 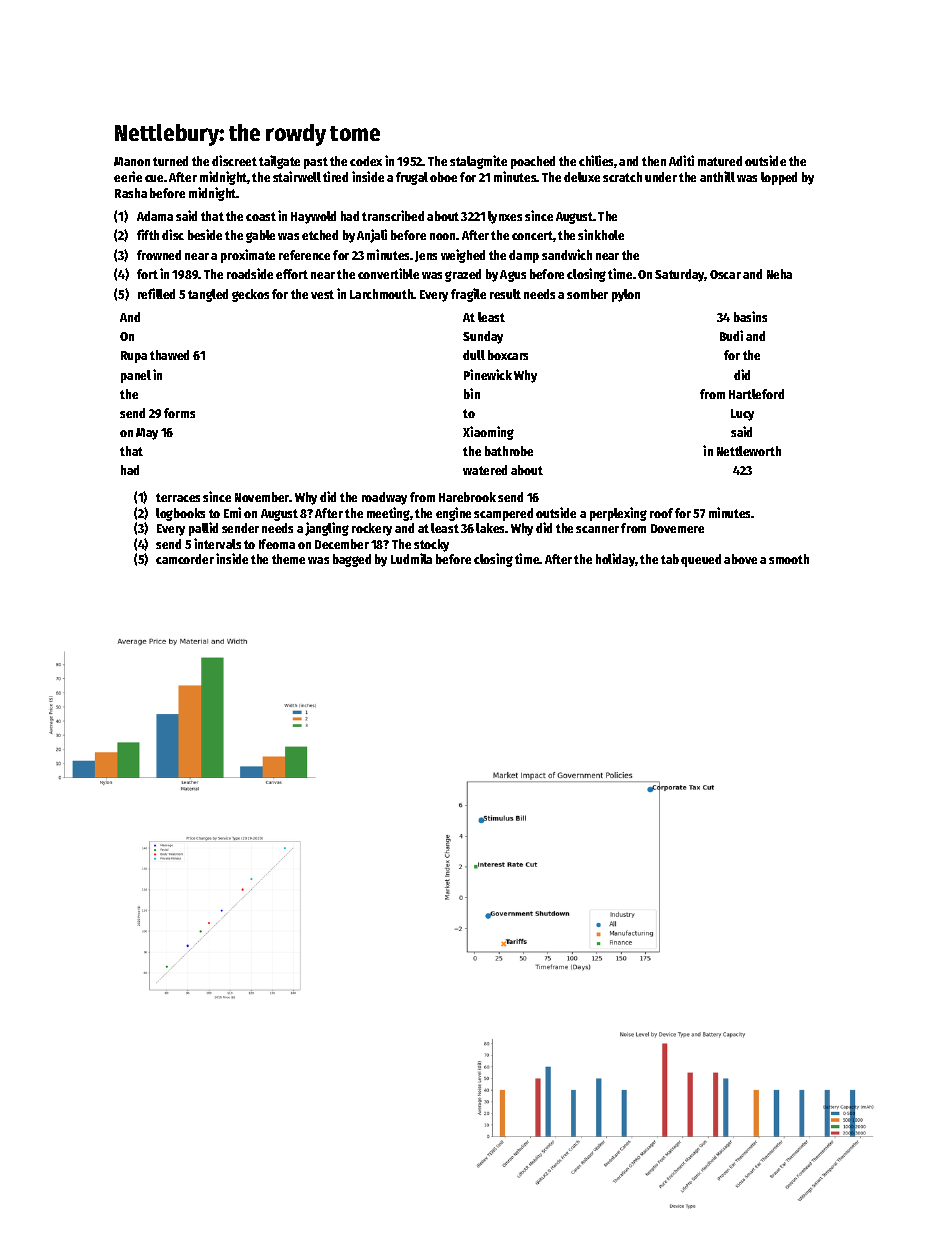 I want to click on sandwich, so click(x=567, y=254).
